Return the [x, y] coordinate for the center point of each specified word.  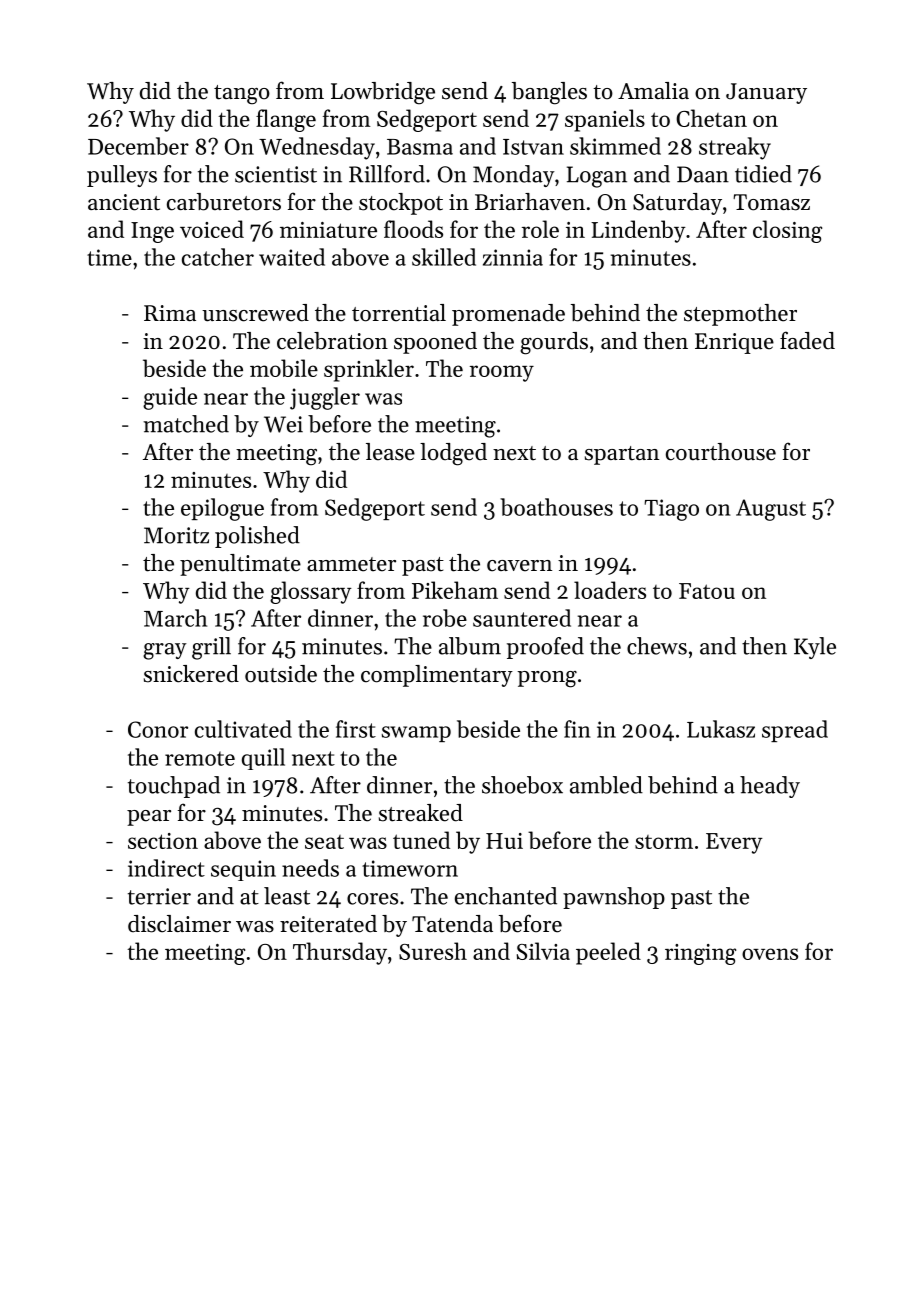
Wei [283, 424]
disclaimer [179, 924]
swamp [416, 734]
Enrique [734, 343]
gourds [554, 343]
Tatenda [452, 924]
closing [787, 231]
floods [413, 229]
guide [170, 398]
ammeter [351, 564]
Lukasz [721, 729]
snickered [191, 674]
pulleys [122, 176]
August [771, 510]
